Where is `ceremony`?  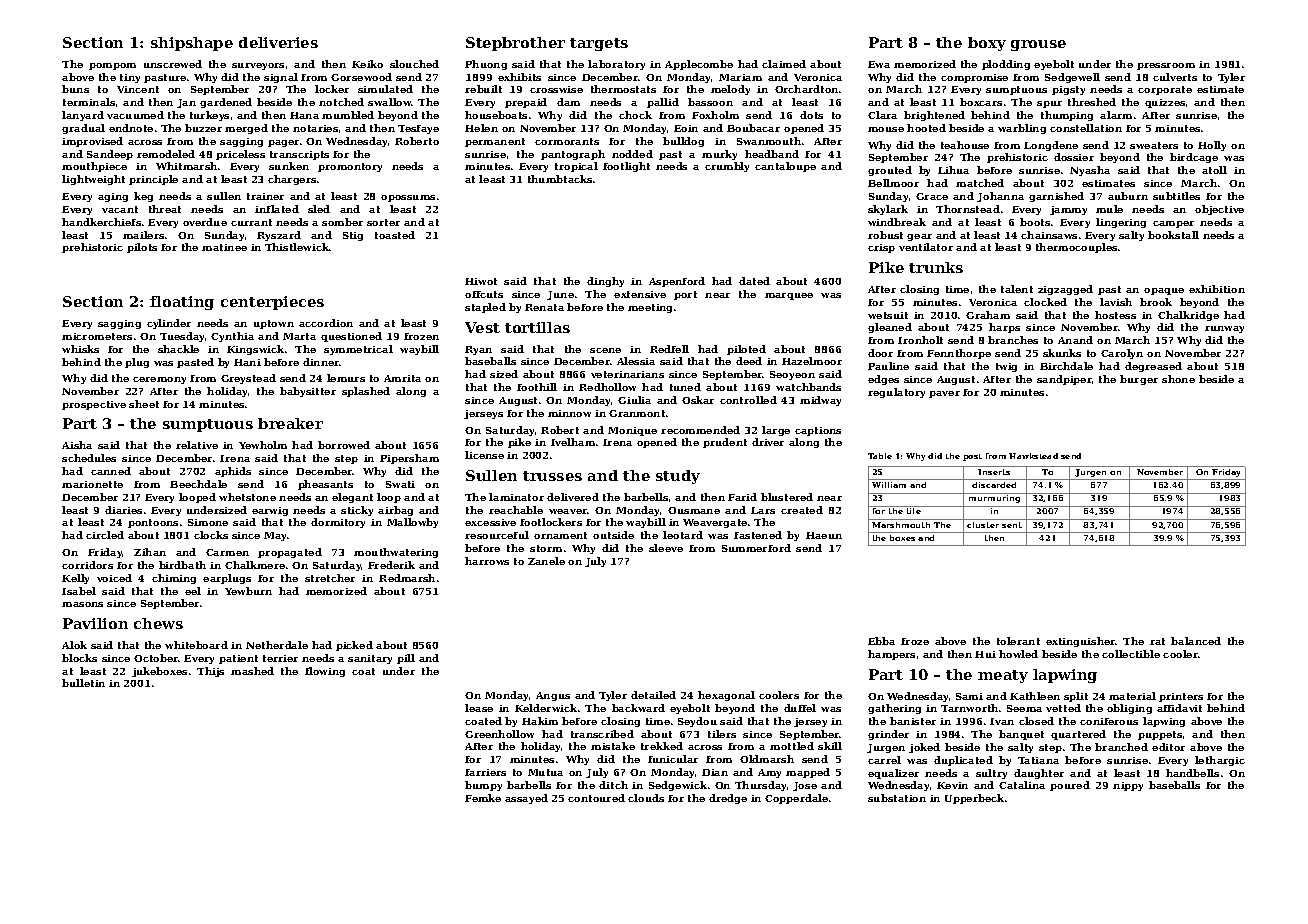
ceremony is located at coordinates (159, 380).
